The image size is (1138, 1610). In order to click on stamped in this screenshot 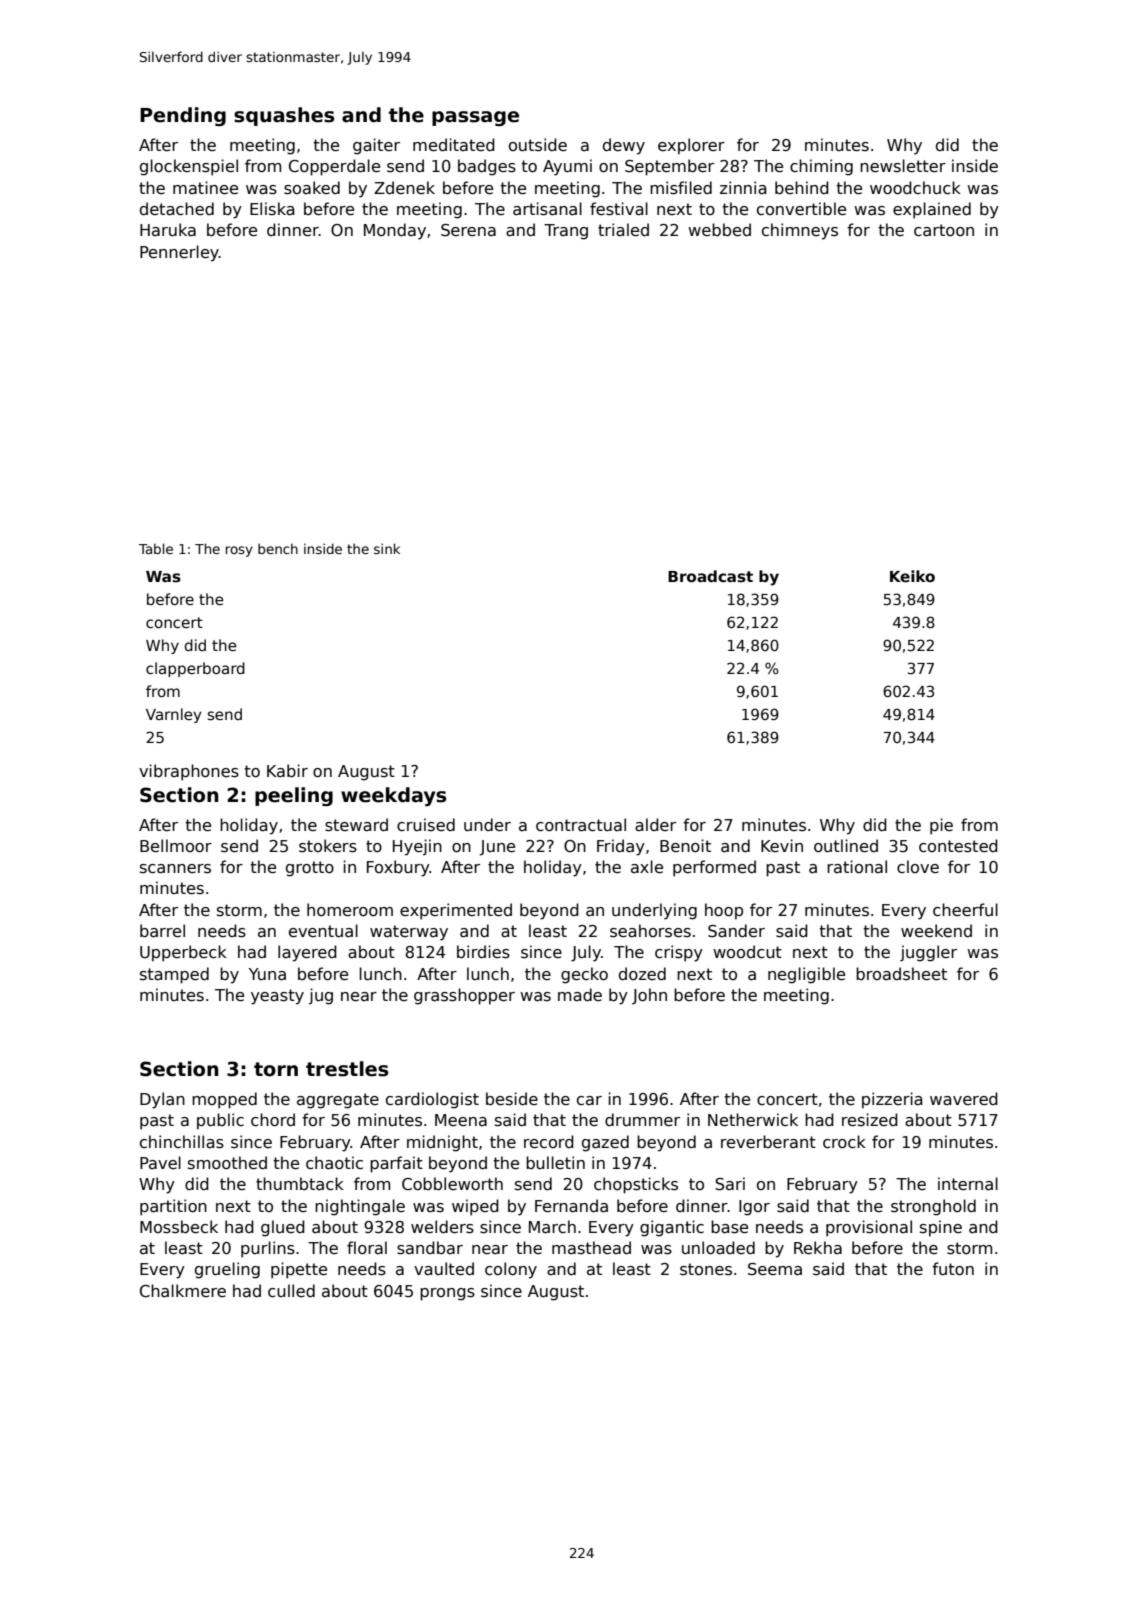, I will do `click(174, 975)`.
